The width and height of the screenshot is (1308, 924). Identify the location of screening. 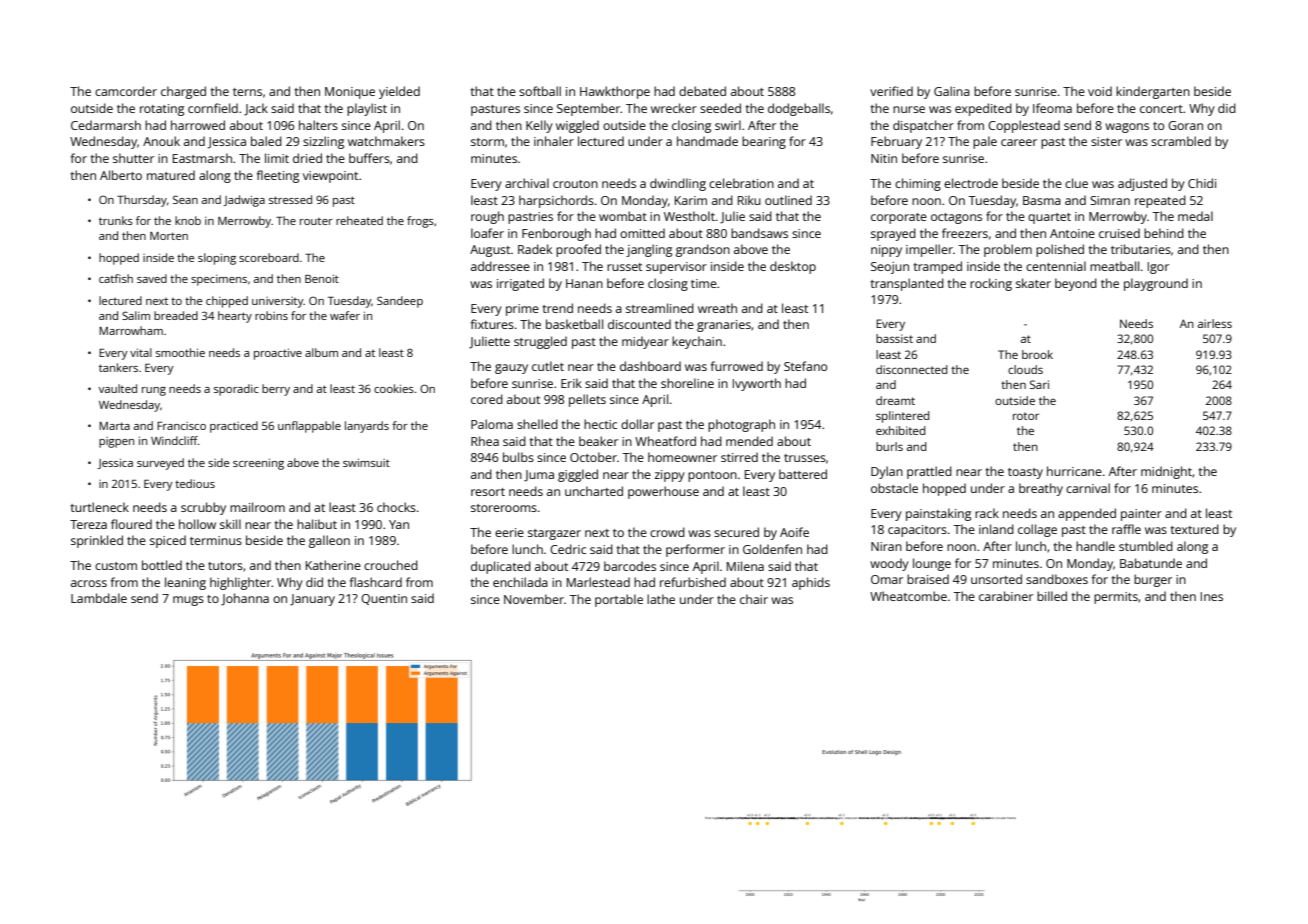
(258, 464).
